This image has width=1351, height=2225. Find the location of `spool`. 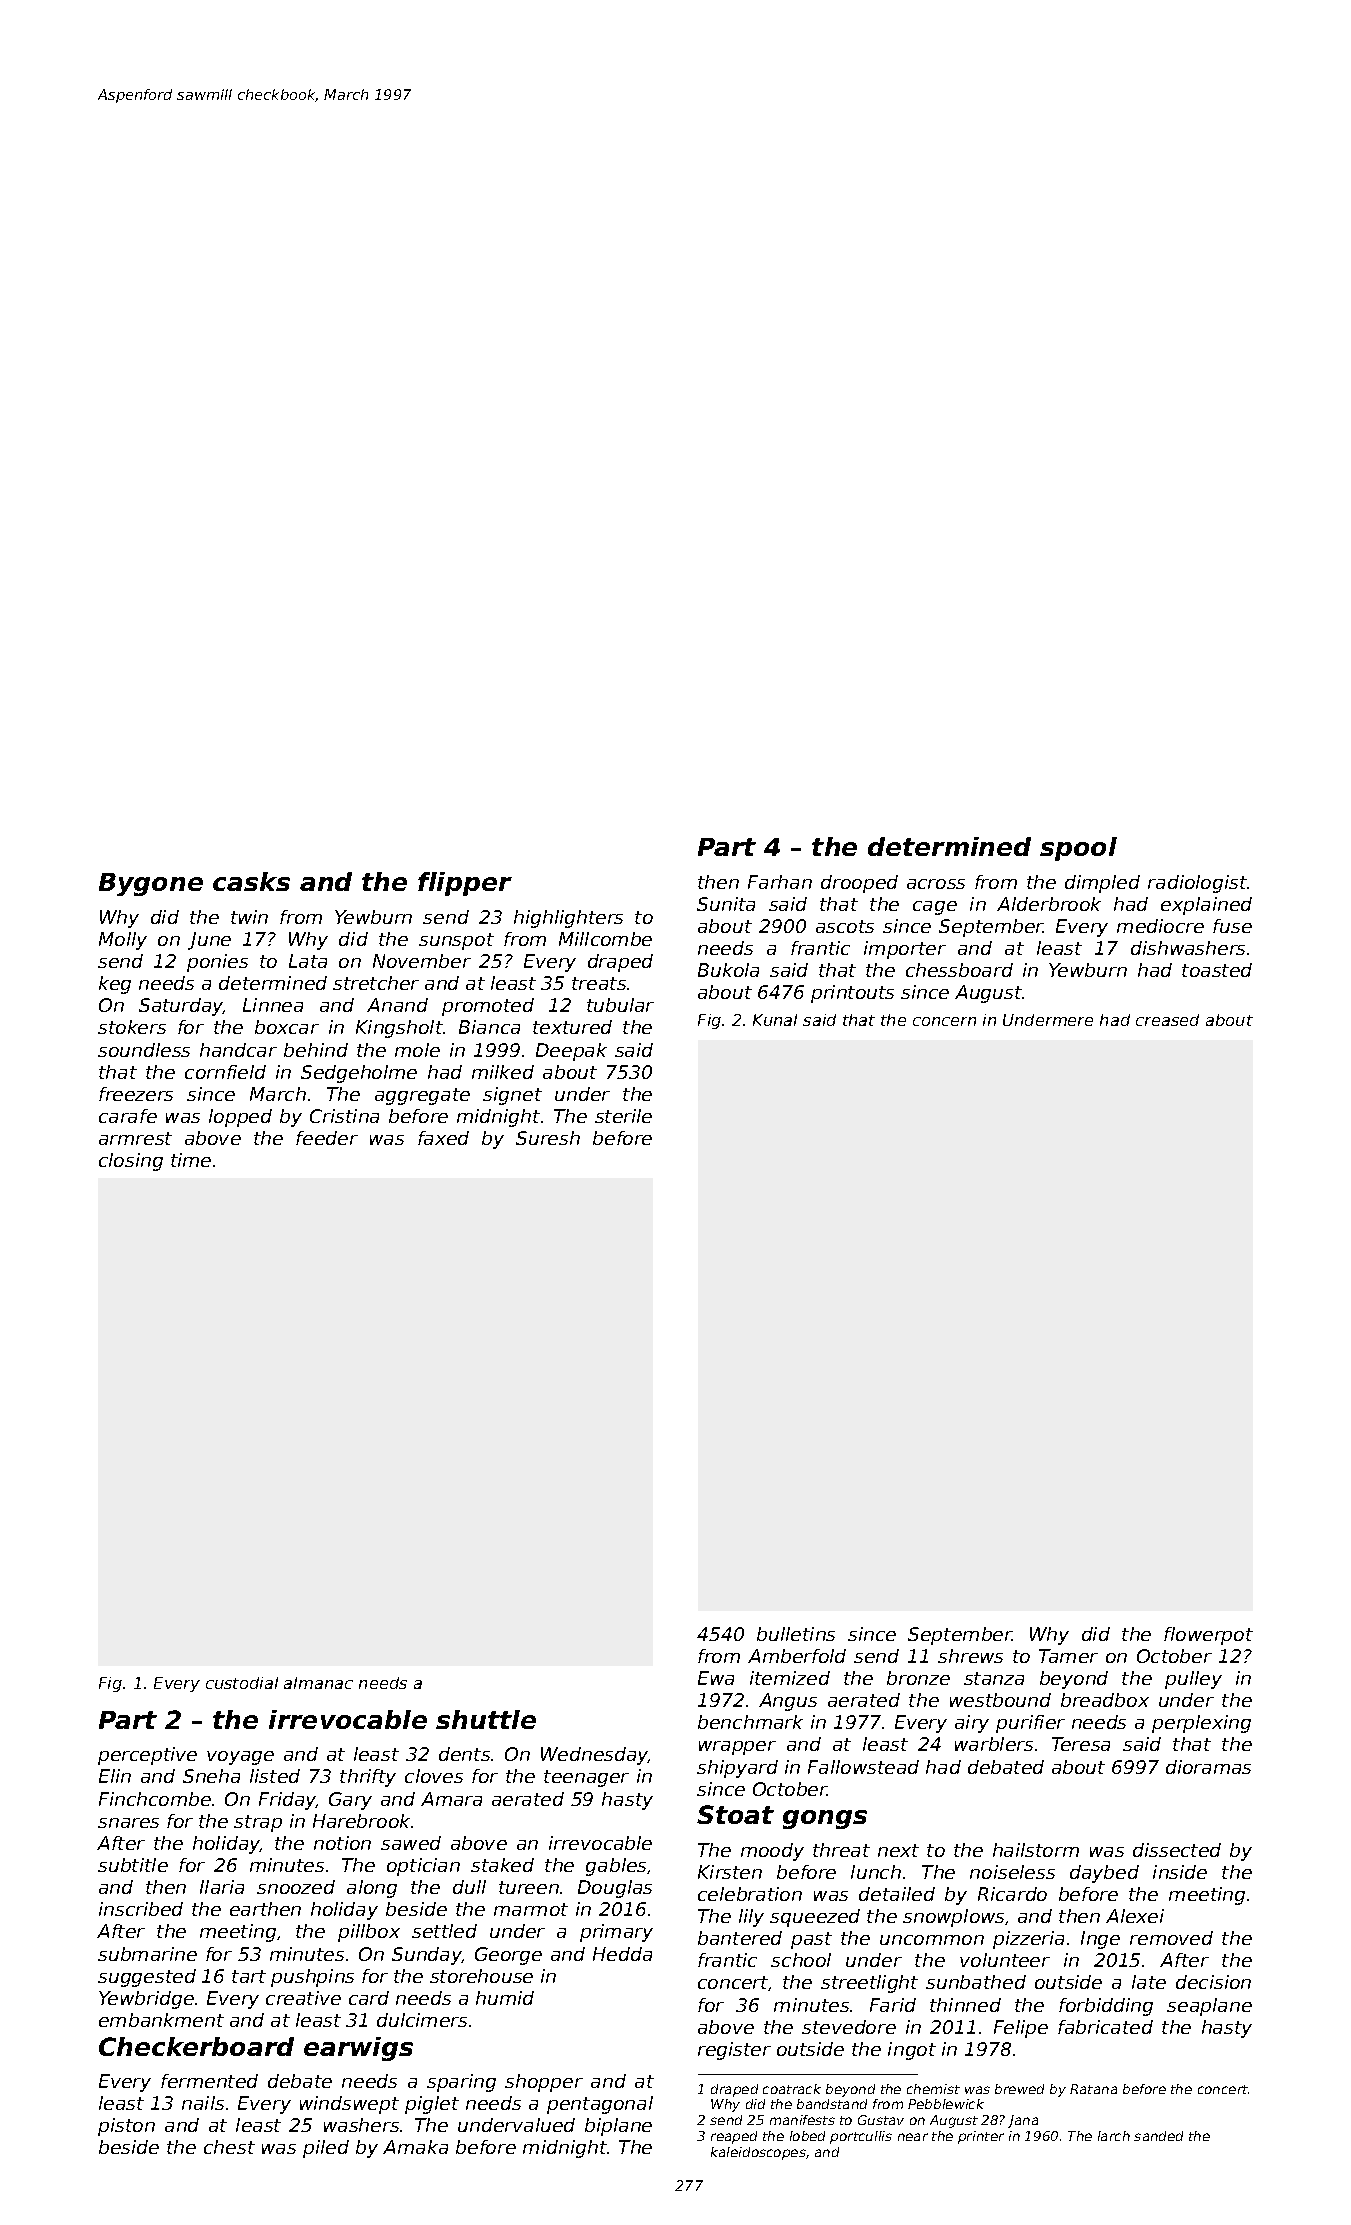

spool is located at coordinates (1078, 849).
